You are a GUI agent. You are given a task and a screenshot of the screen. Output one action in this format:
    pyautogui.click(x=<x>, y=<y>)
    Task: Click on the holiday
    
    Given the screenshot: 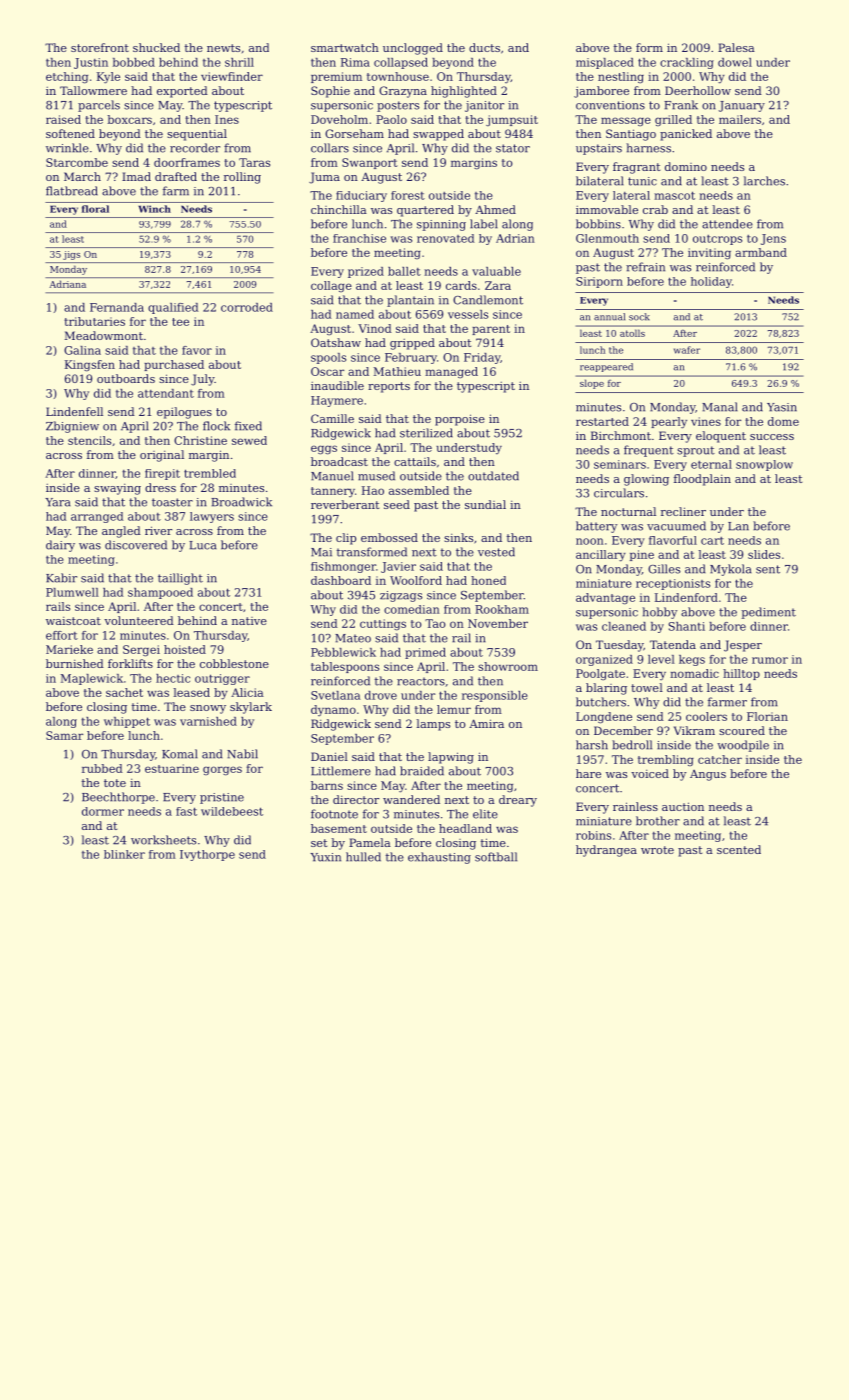 What is the action you would take?
    pyautogui.click(x=711, y=282)
